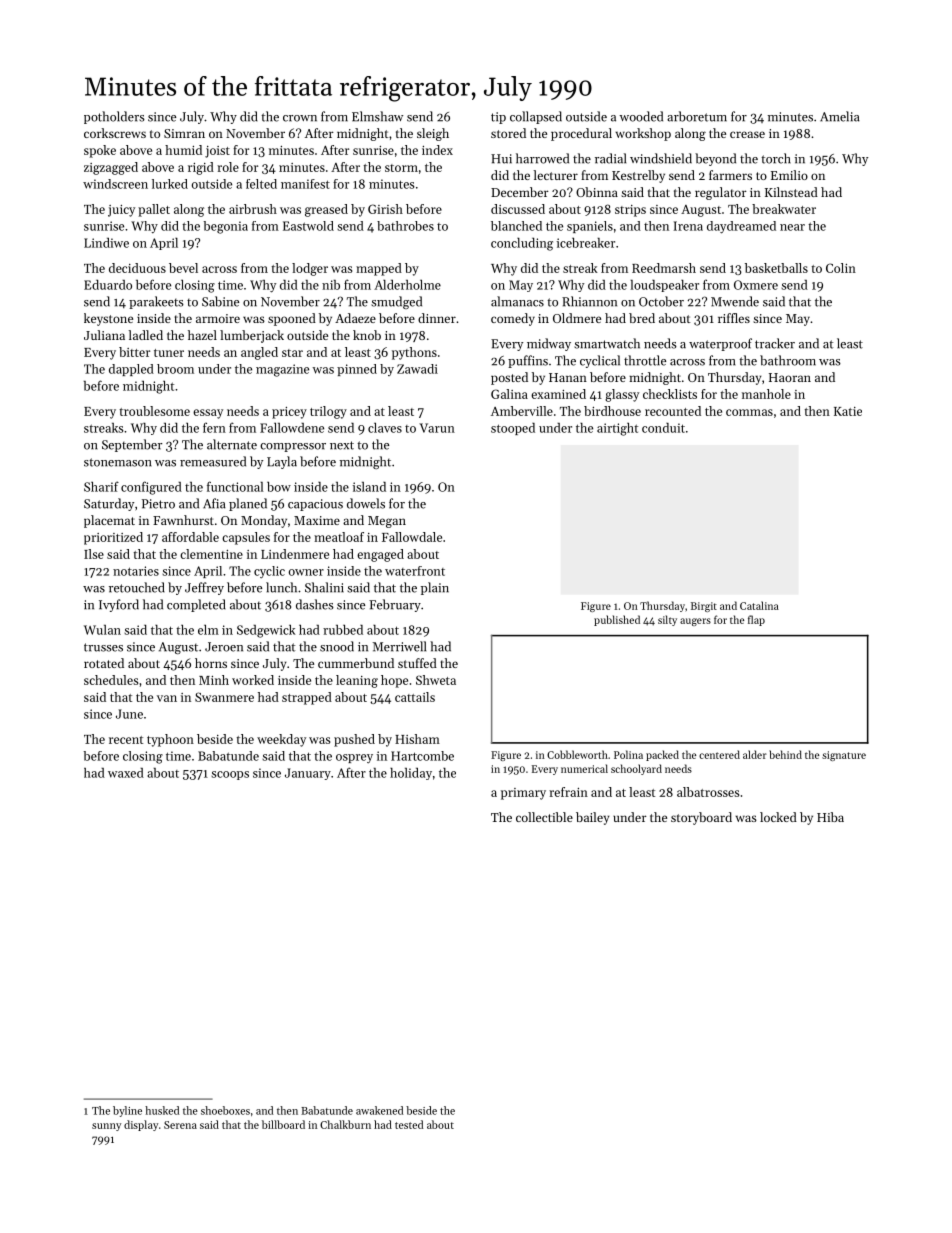 The width and height of the screenshot is (952, 1233). What do you see at coordinates (544, 817) in the screenshot?
I see `collectible` at bounding box center [544, 817].
